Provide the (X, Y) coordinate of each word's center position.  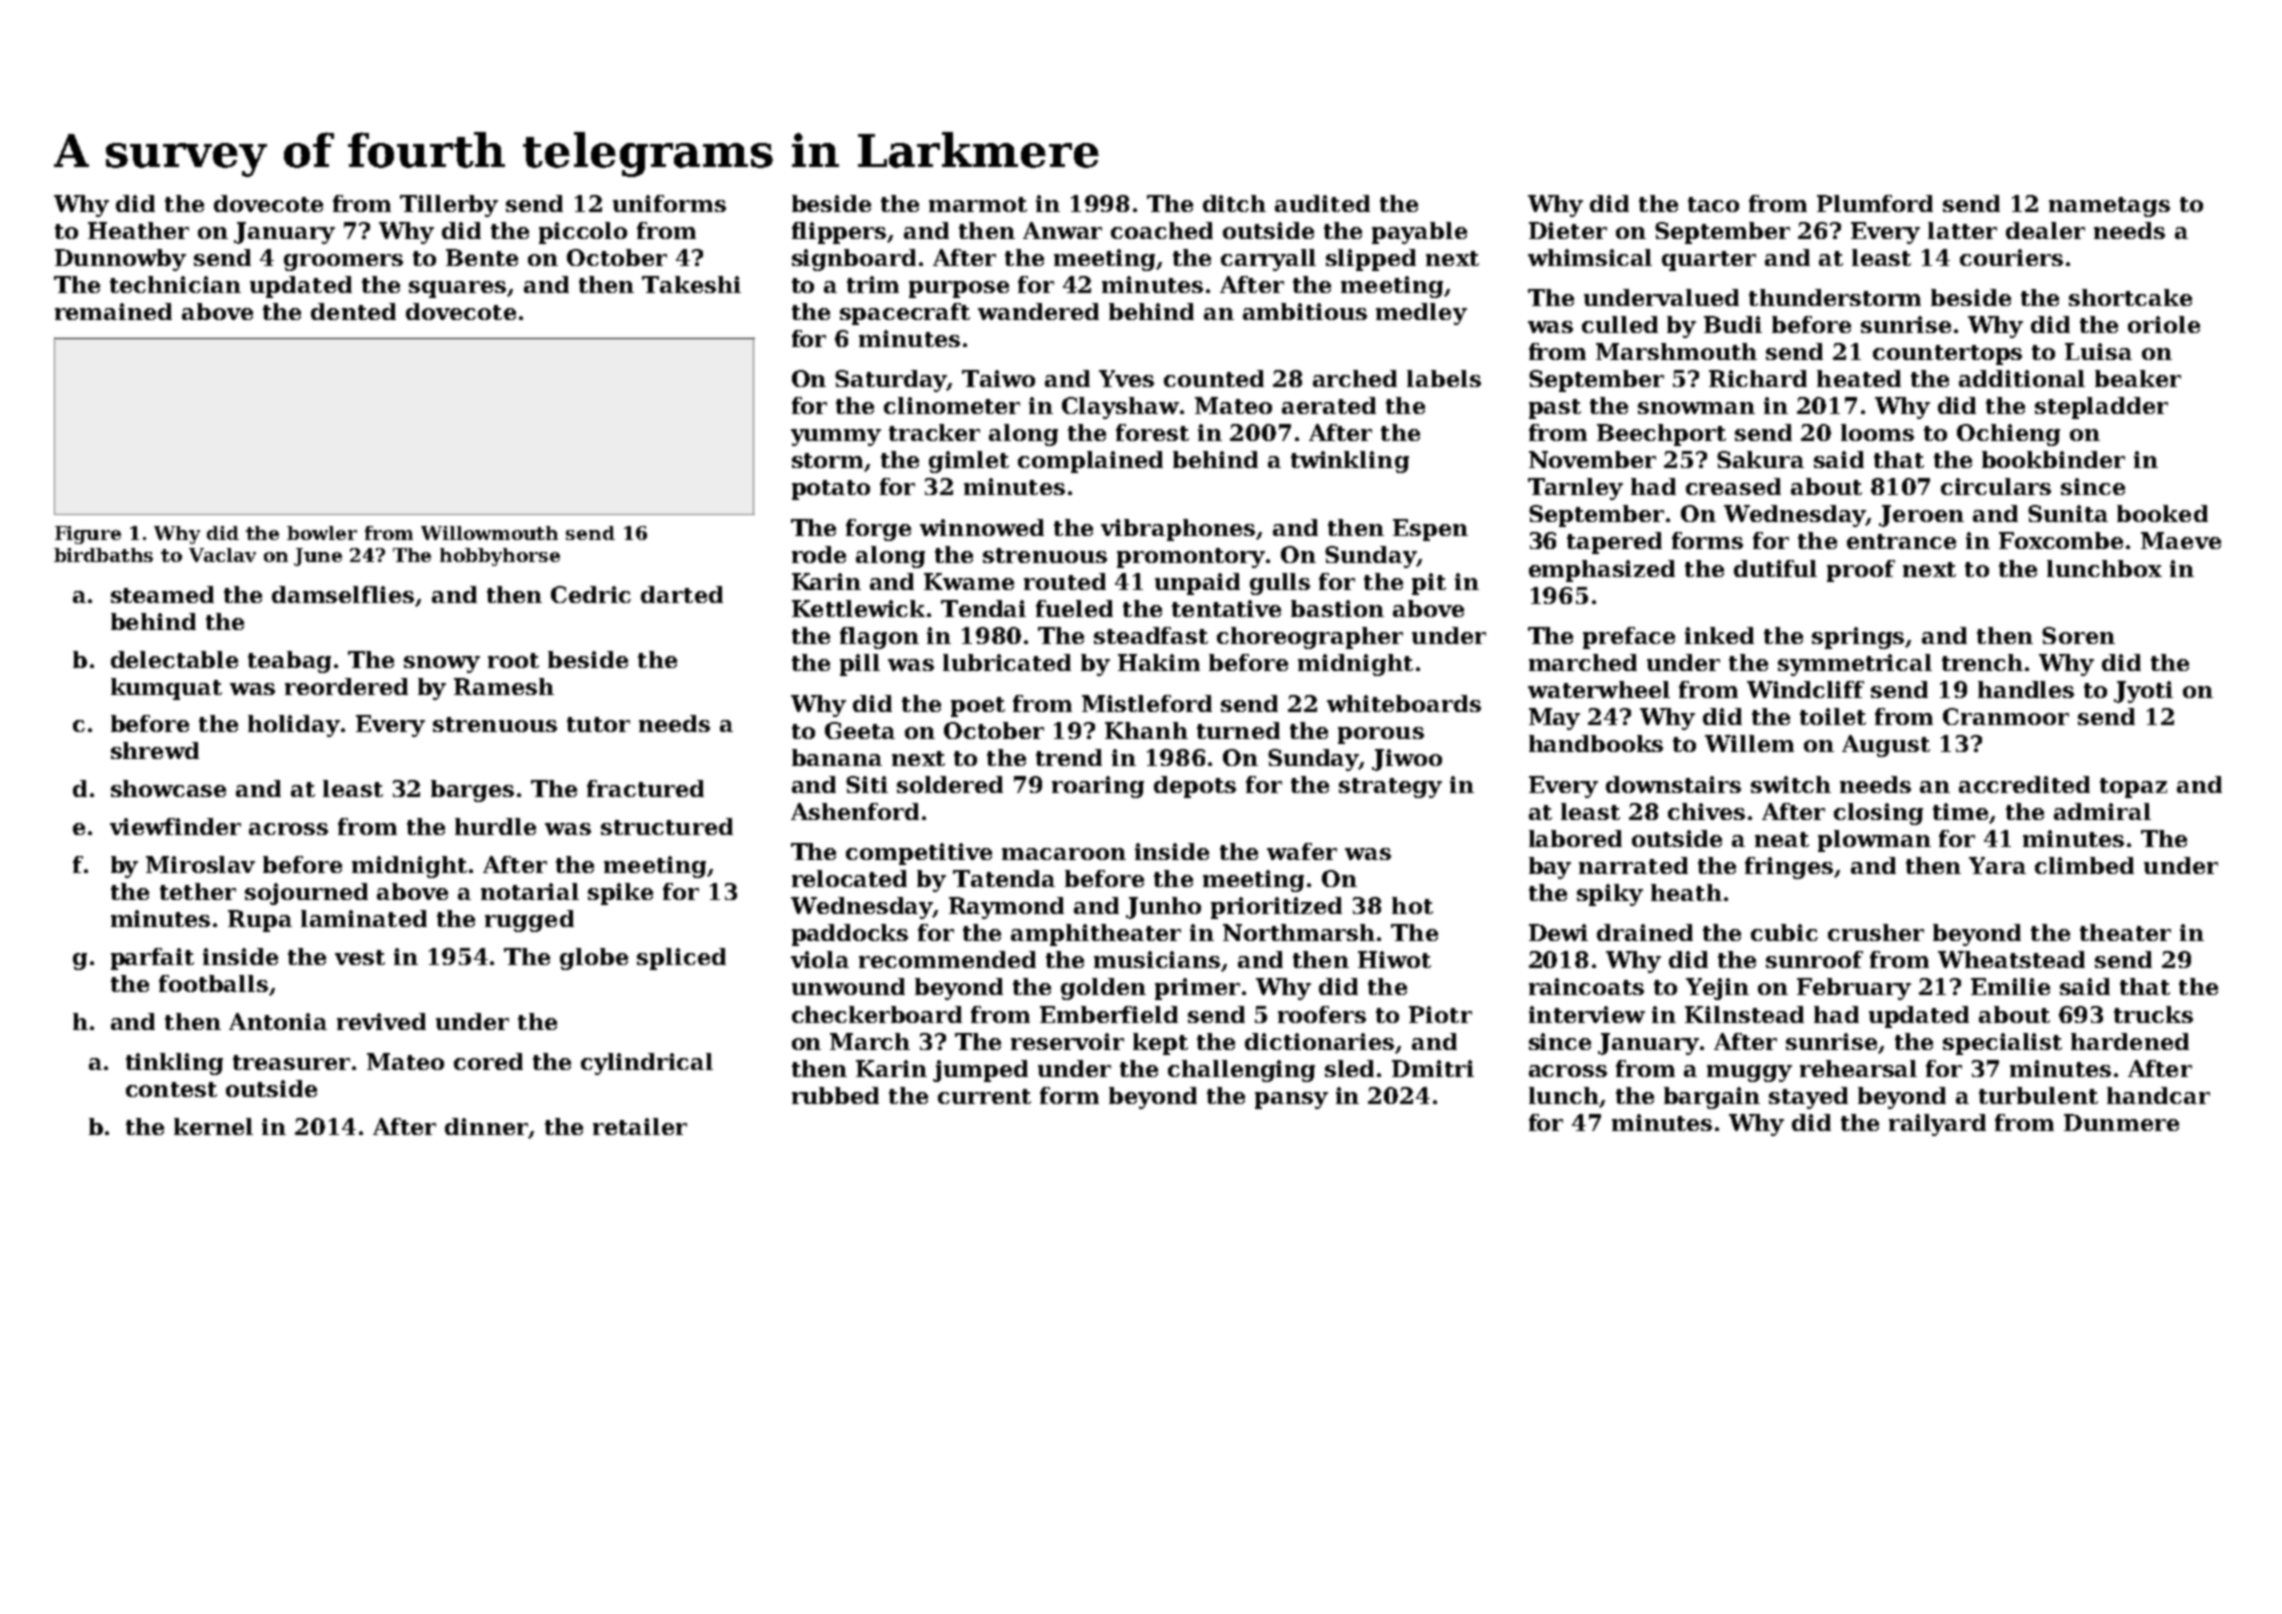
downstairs (1673, 784)
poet (978, 707)
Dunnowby (120, 260)
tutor (598, 724)
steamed (162, 594)
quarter (1709, 261)
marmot (978, 204)
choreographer (1310, 638)
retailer (640, 1126)
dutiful (1775, 568)
